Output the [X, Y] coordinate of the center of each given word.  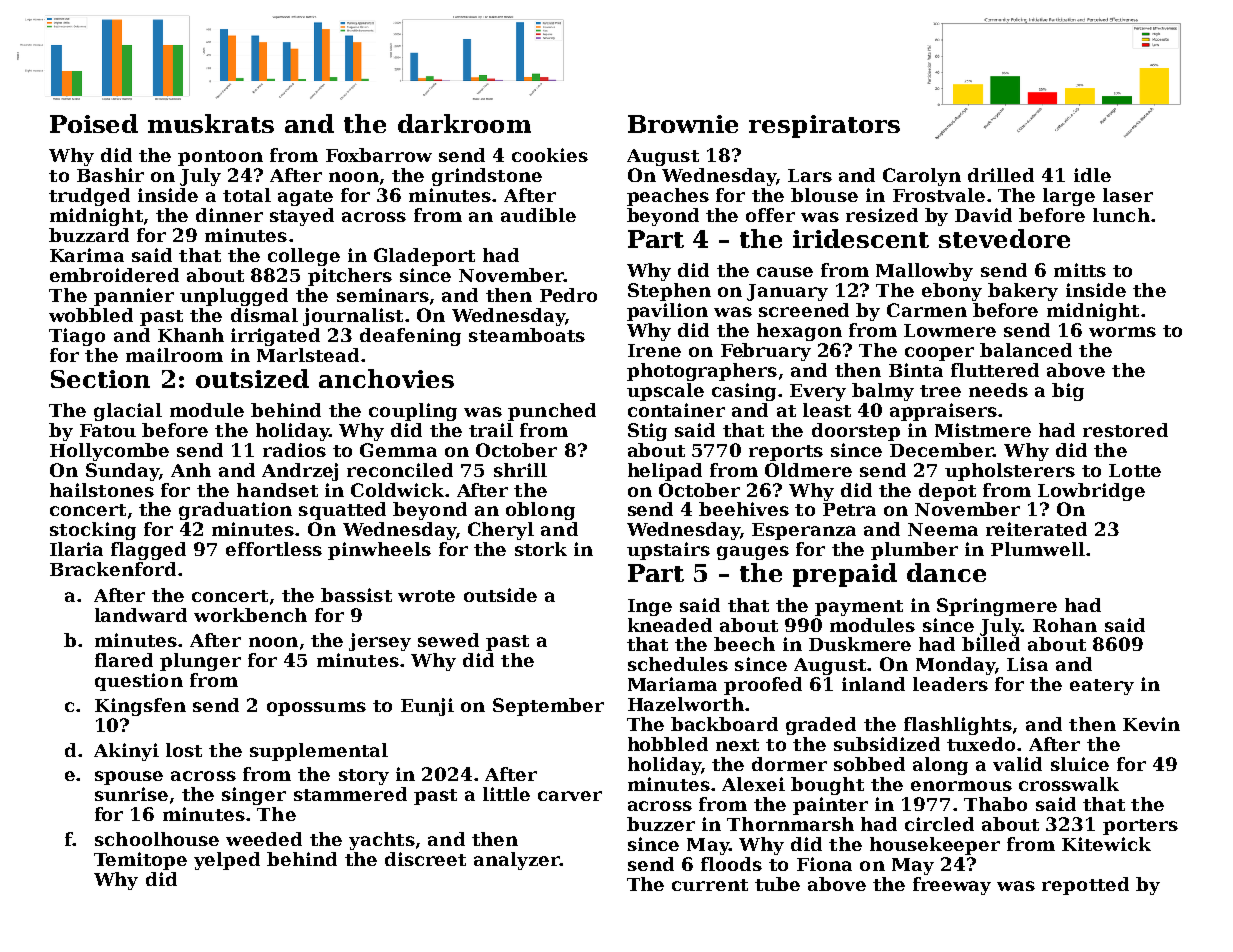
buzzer [661, 824]
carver [570, 796]
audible [538, 215]
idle [1092, 175]
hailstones [102, 490]
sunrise [131, 794]
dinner [229, 215]
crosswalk [1069, 784]
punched [552, 412]
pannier [134, 297]
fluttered [995, 370]
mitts [1080, 270]
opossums [316, 709]
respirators [824, 126]
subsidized [887, 744]
